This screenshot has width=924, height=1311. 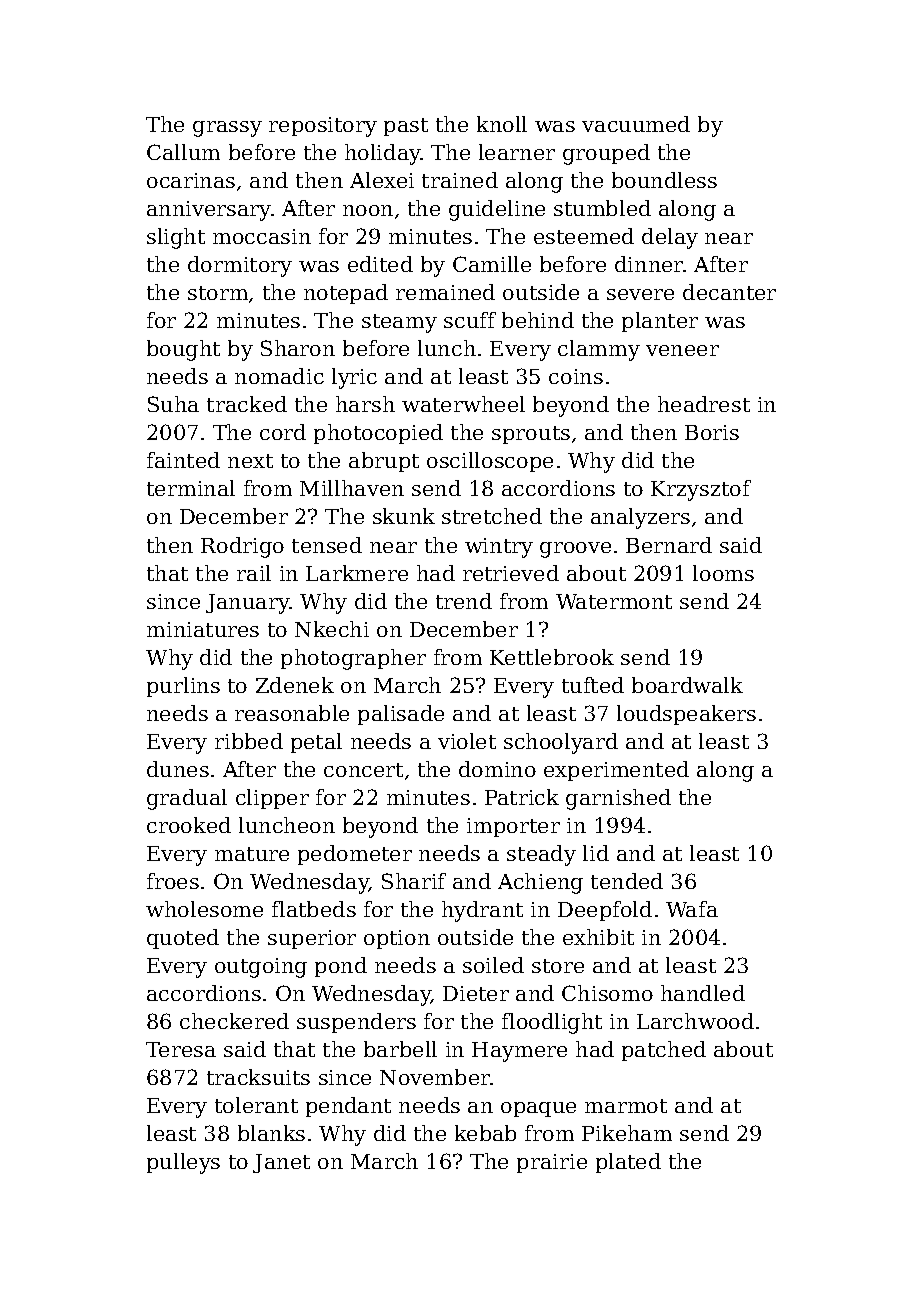 I want to click on patched, so click(x=664, y=1051).
